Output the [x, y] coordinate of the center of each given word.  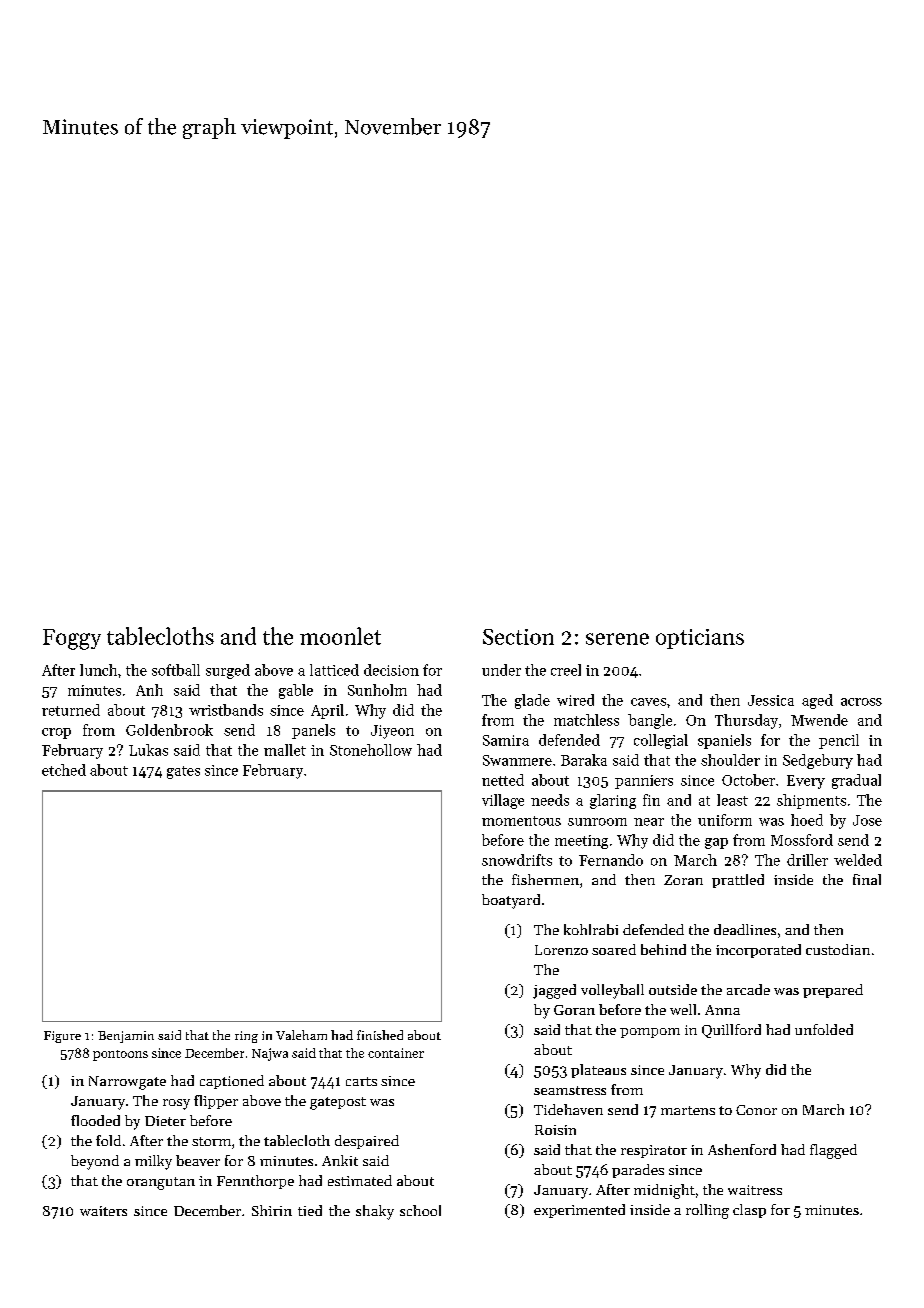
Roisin [555, 1130]
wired [575, 700]
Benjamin [126, 1037]
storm [211, 1141]
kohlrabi [591, 929]
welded [858, 860]
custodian [838, 949]
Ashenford [742, 1149]
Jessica [771, 700]
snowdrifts [517, 860]
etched [64, 770]
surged [228, 671]
